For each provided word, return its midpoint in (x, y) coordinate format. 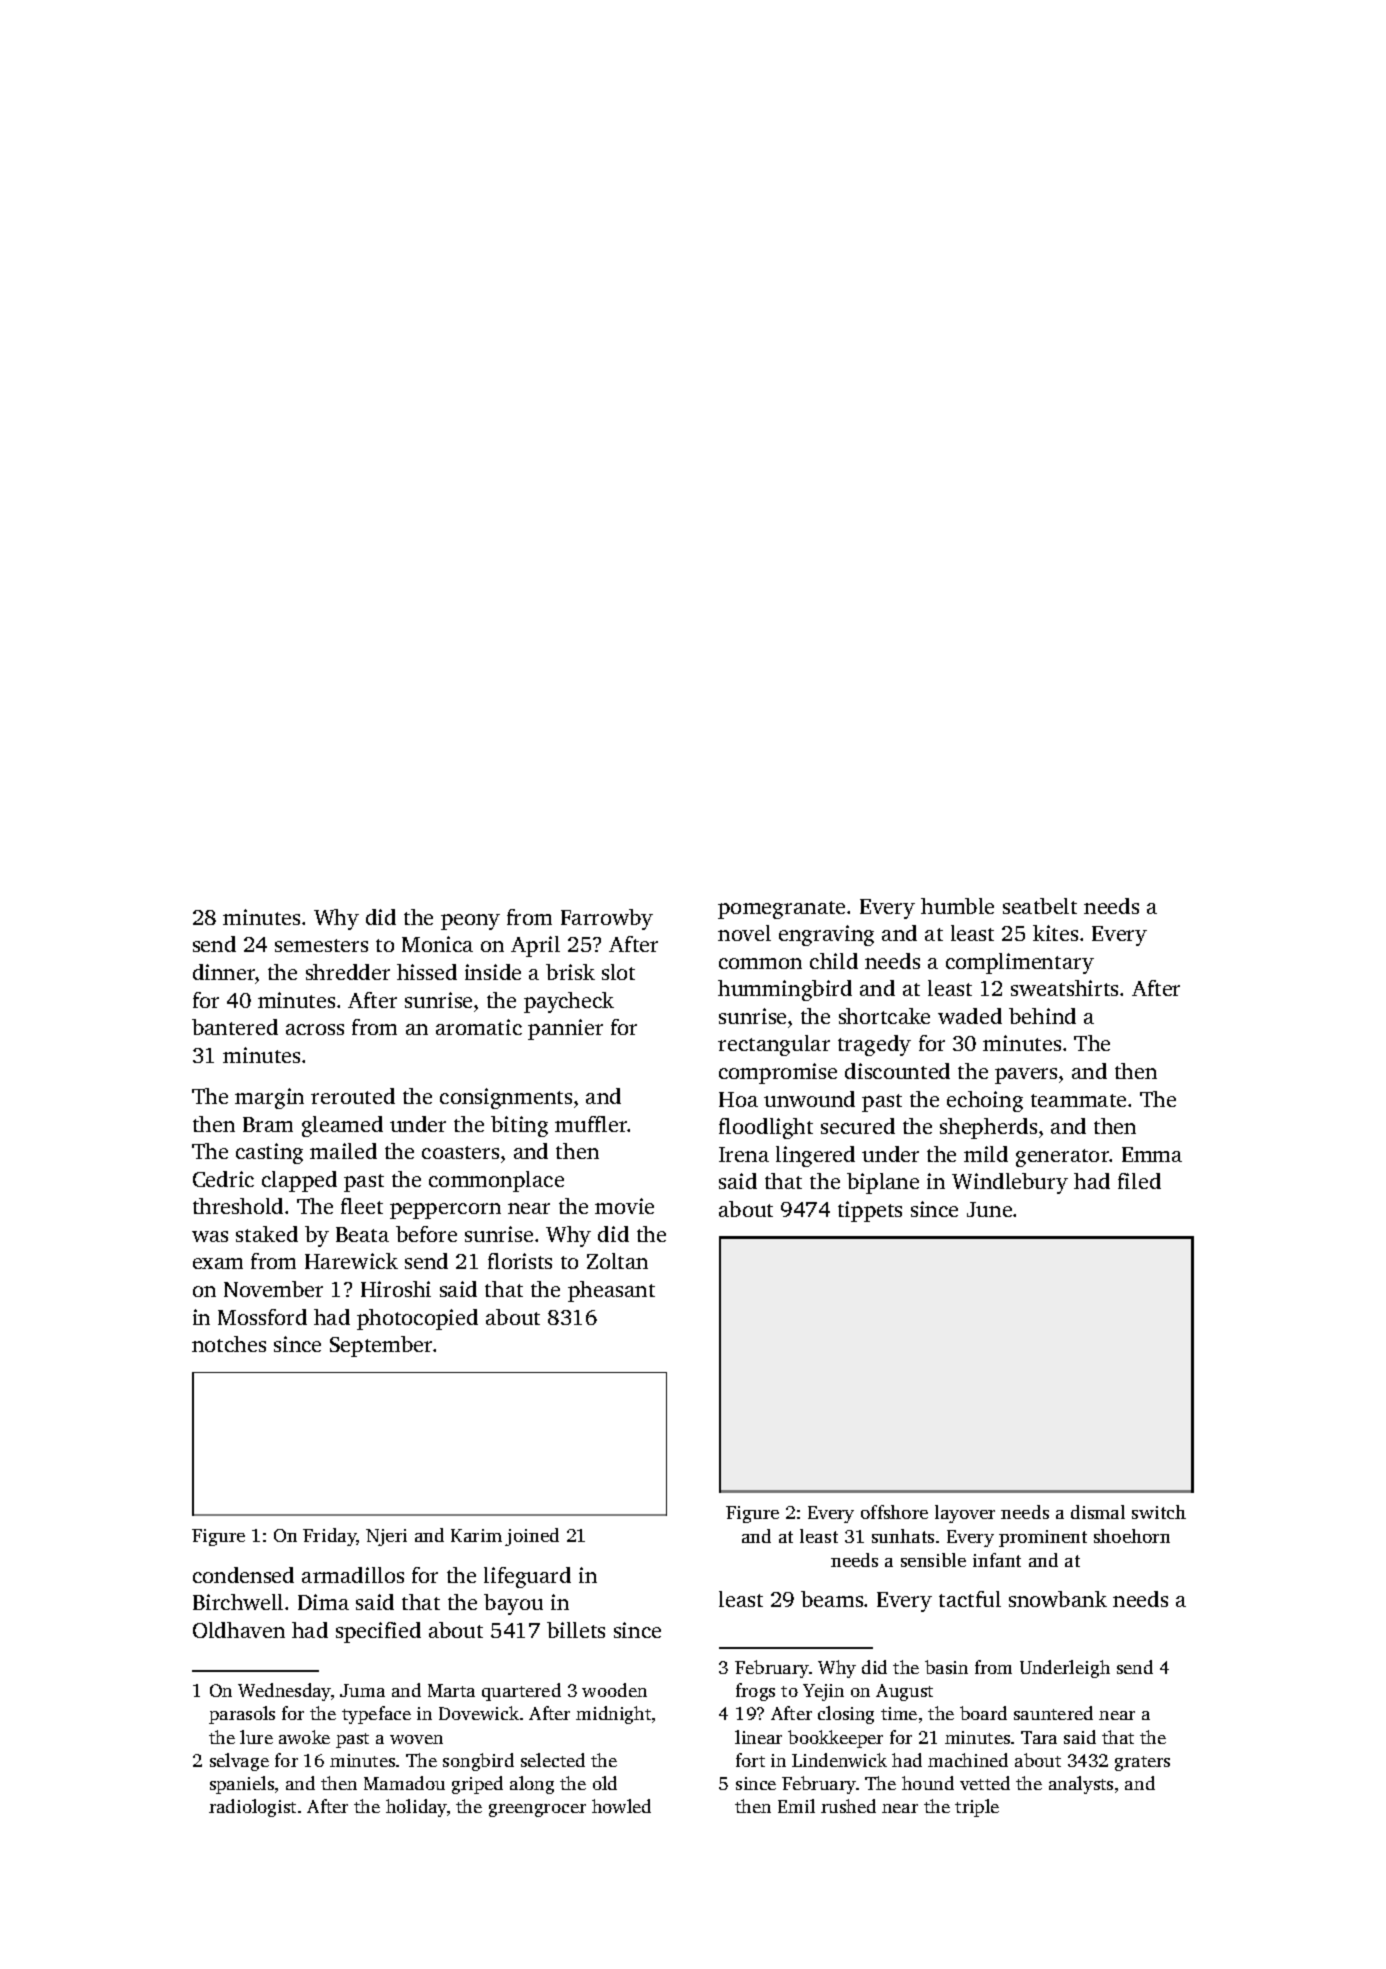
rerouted (353, 1096)
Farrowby (607, 919)
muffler (591, 1124)
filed (1139, 1181)
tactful (970, 1599)
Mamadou (404, 1783)
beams (832, 1599)
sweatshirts (1064, 988)
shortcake (884, 1016)
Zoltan (617, 1261)
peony (470, 922)
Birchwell (238, 1602)
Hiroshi (396, 1289)
